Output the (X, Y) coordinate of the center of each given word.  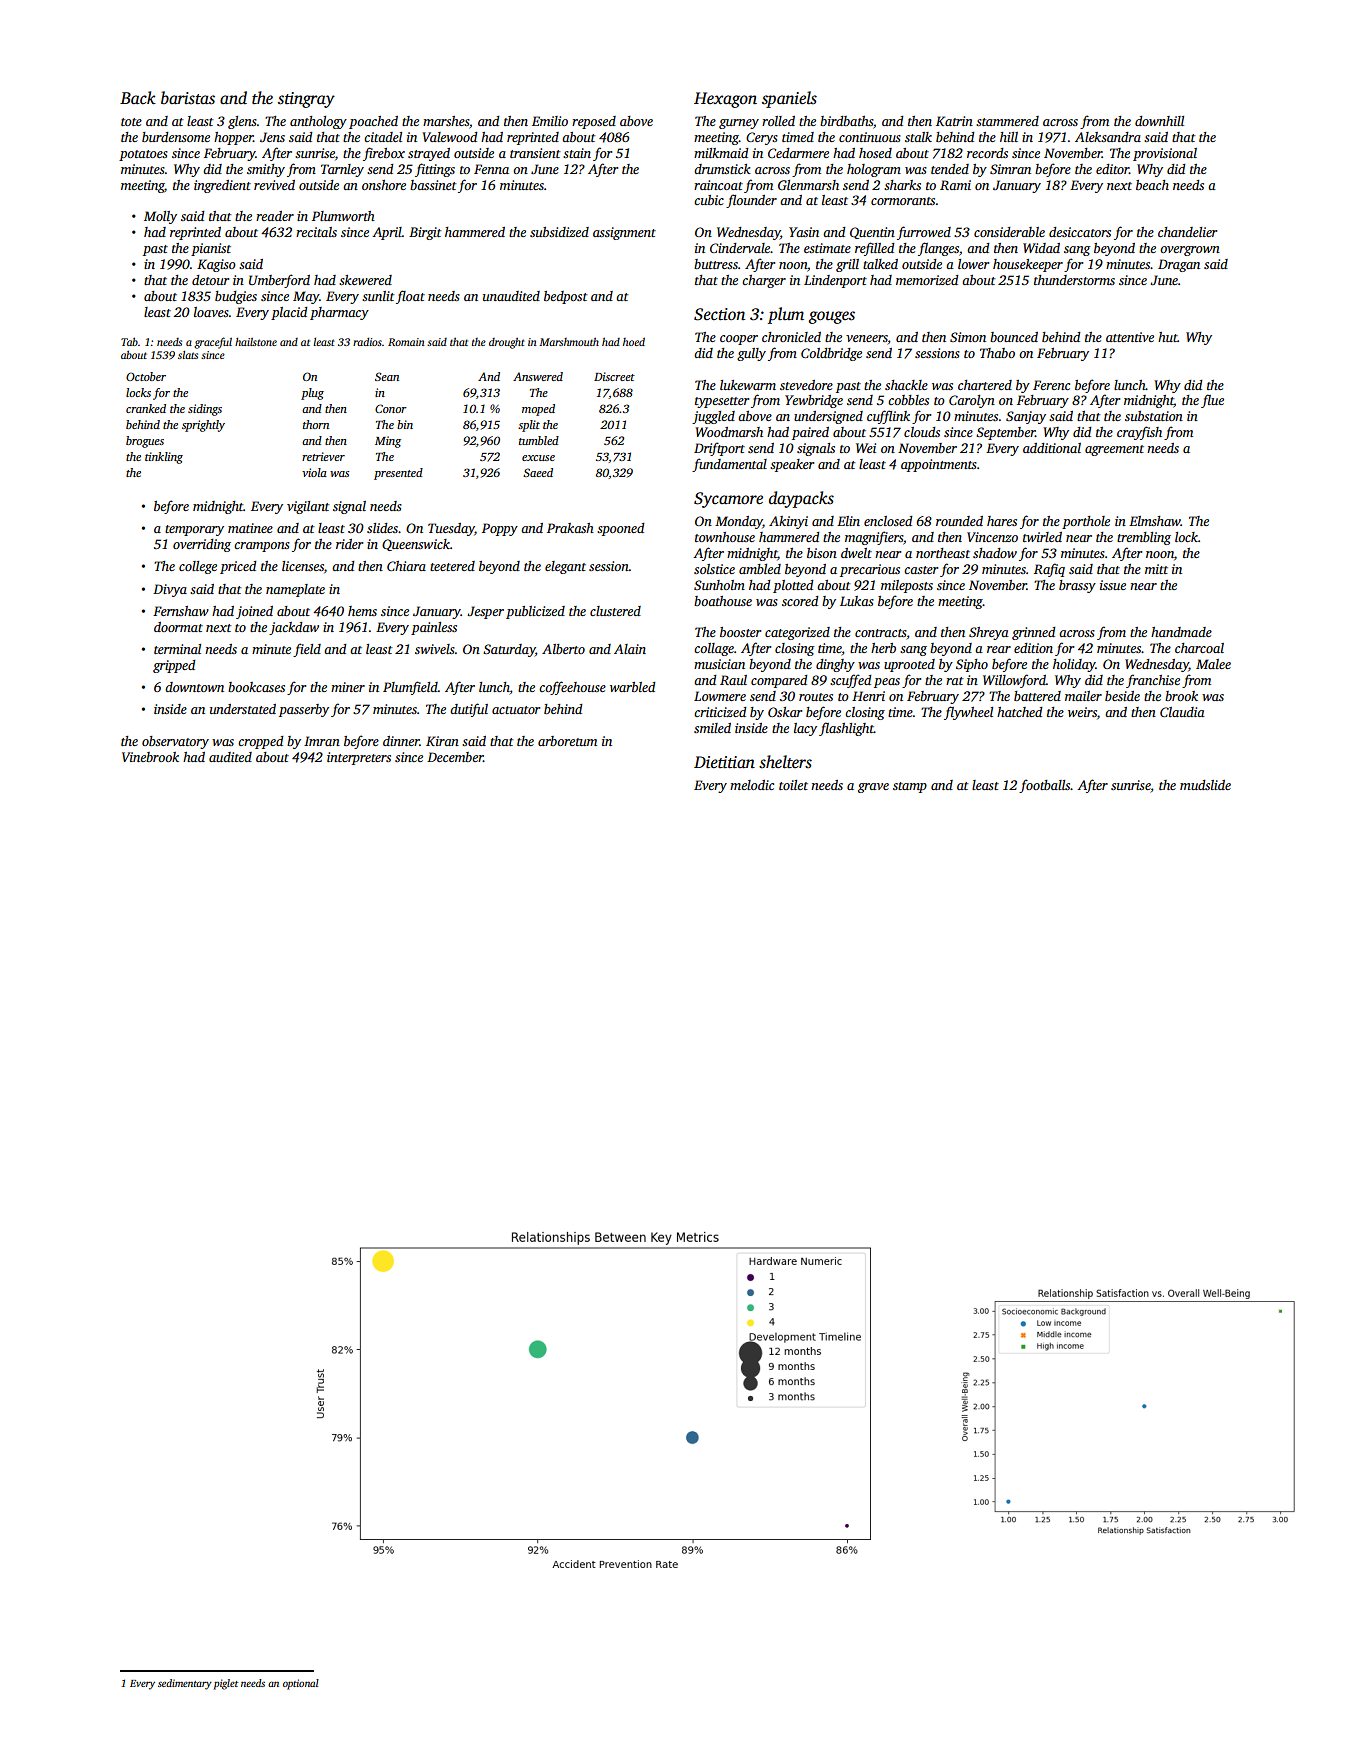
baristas (188, 98)
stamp (910, 787)
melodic (752, 785)
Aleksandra (1108, 137)
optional (301, 1684)
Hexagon (725, 100)
